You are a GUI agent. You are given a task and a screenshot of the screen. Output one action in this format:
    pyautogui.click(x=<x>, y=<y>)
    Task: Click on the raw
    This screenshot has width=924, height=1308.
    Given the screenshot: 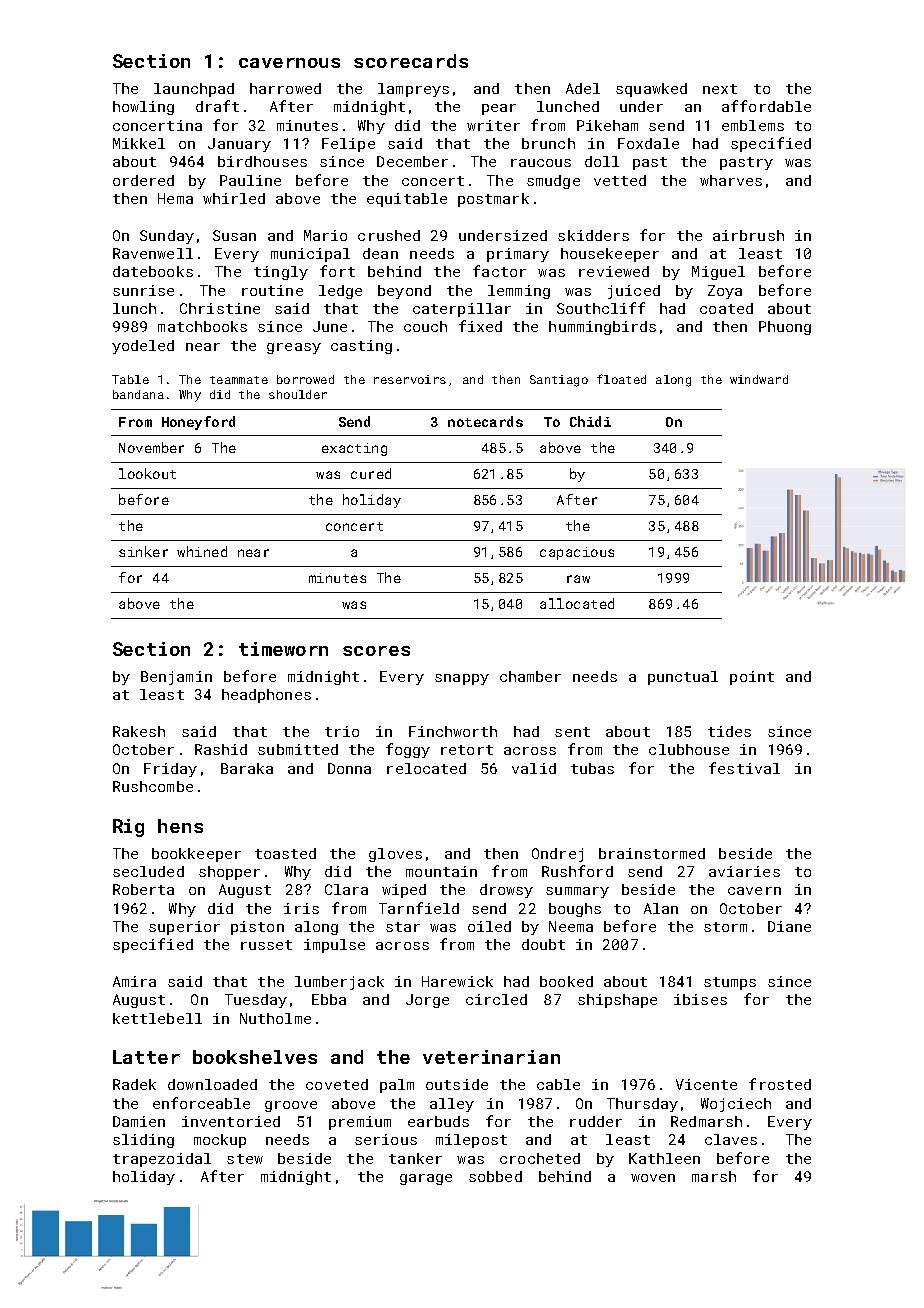 What is the action you would take?
    pyautogui.click(x=578, y=579)
